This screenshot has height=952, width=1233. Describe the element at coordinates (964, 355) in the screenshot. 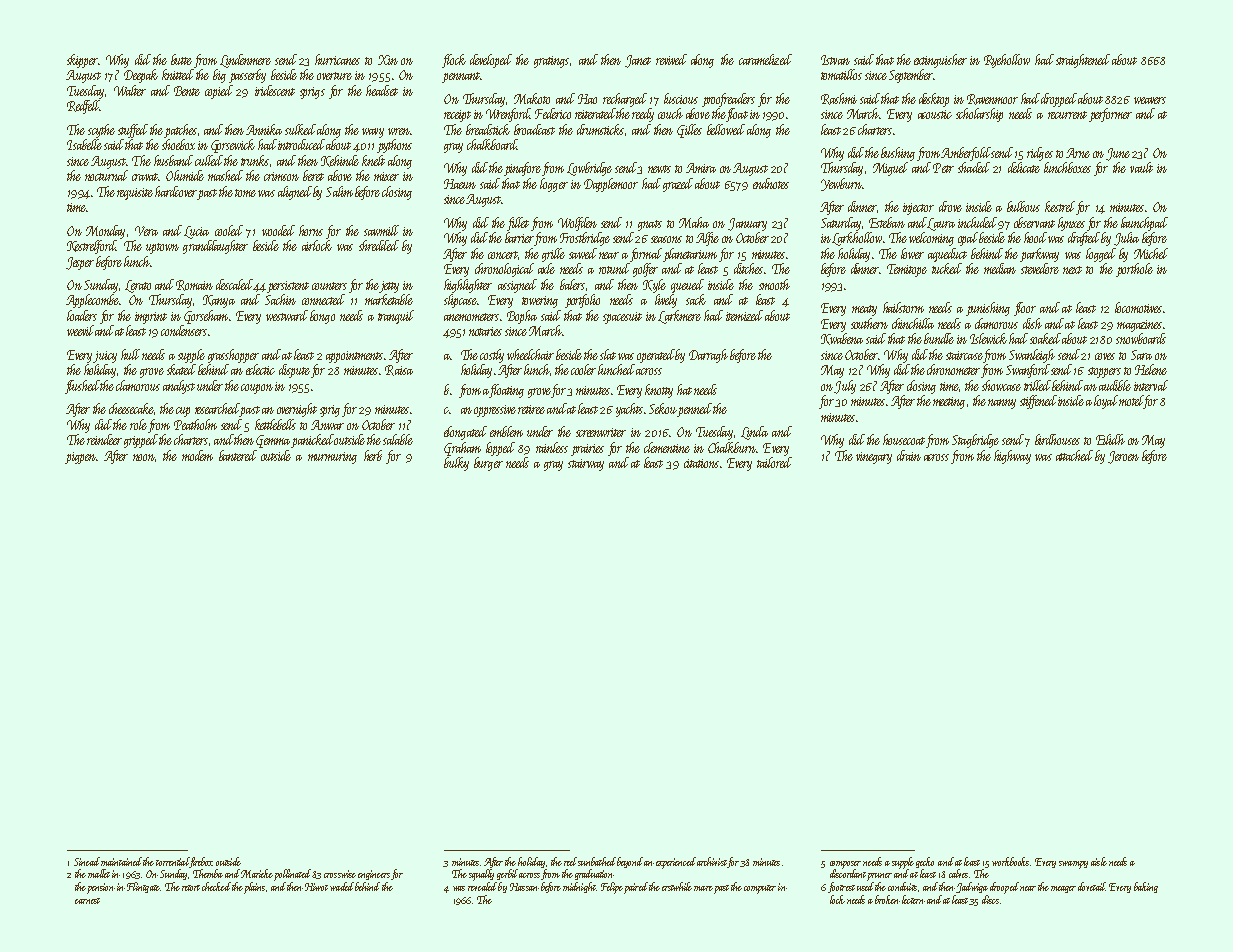

I see `staircase` at that location.
